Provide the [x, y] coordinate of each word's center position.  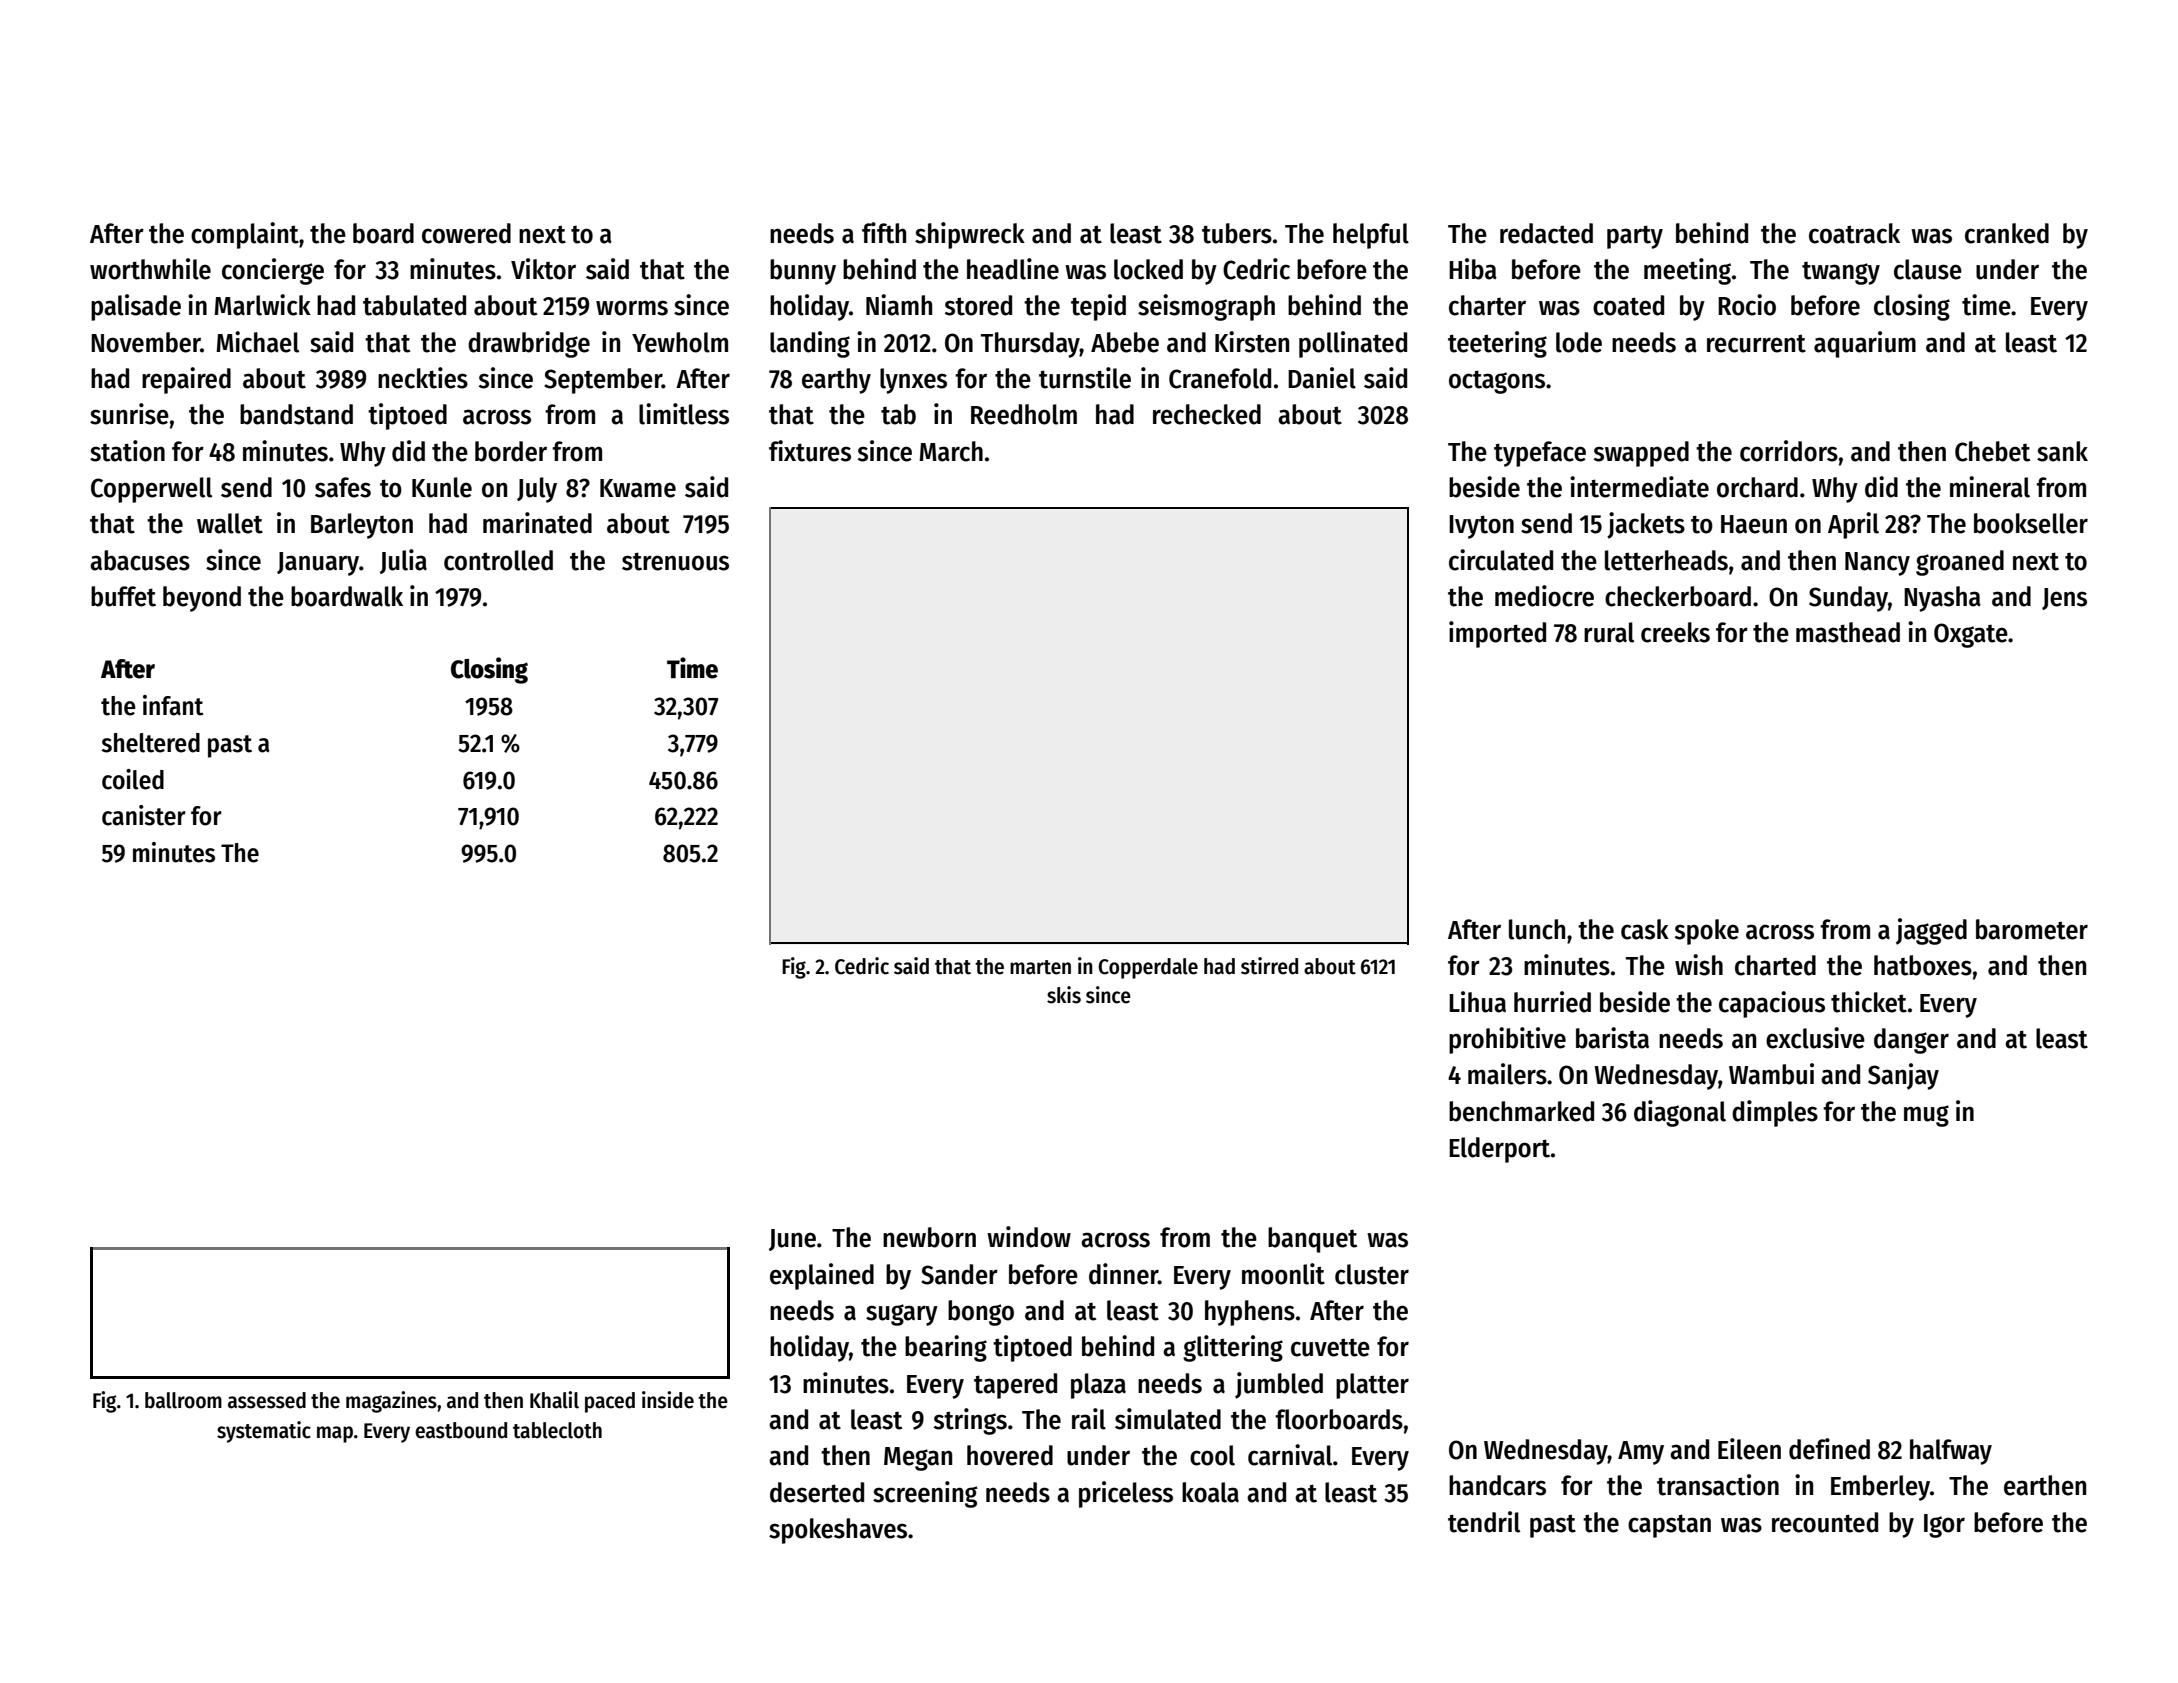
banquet [1312, 1240]
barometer [2032, 929]
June [792, 1240]
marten [1040, 967]
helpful [1371, 236]
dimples [1775, 1113]
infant [173, 705]
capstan [1669, 1526]
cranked [2007, 233]
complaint [245, 235]
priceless [1126, 1494]
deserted [817, 1492]
